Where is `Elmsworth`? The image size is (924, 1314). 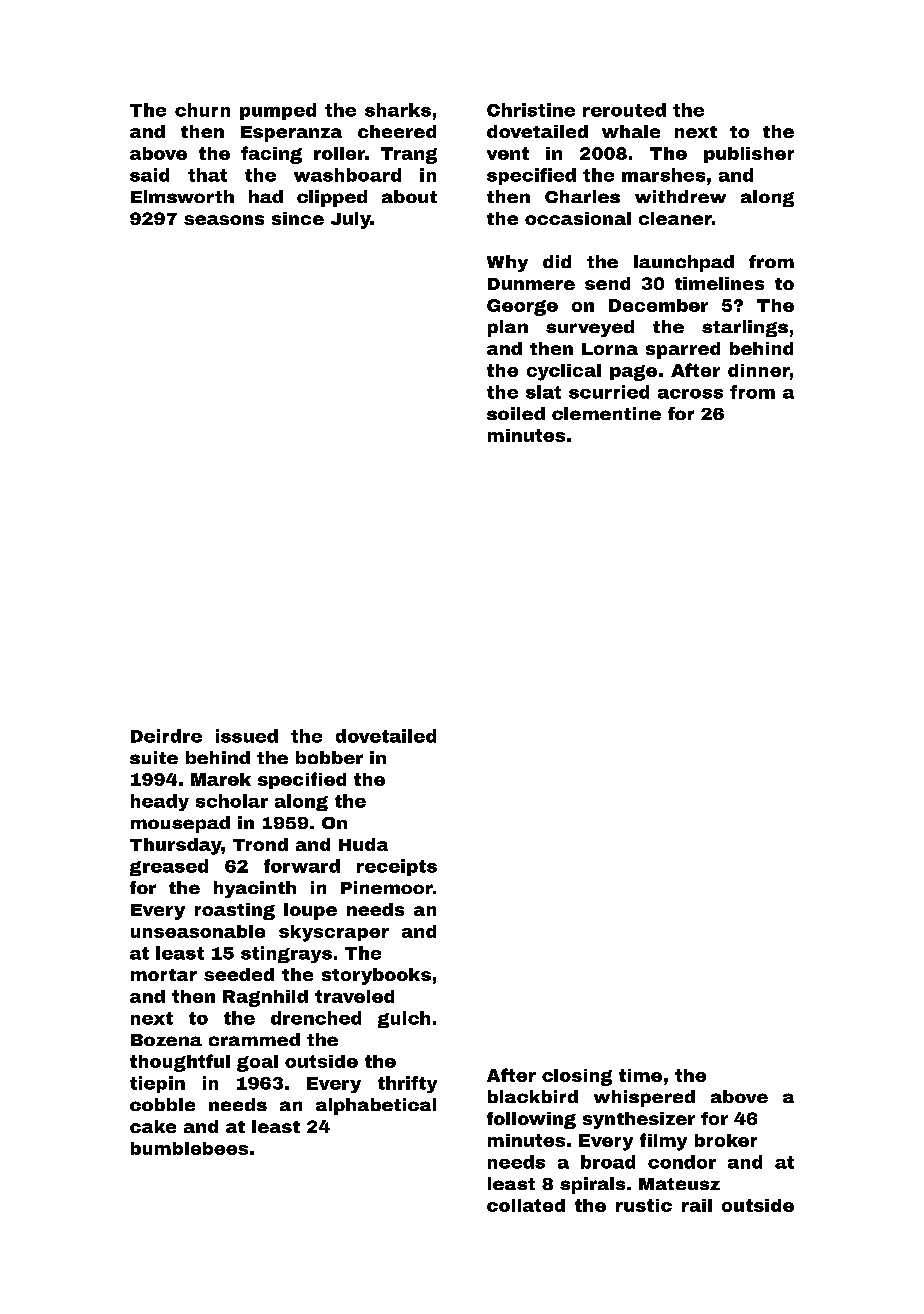 Elmsworth is located at coordinates (182, 196).
